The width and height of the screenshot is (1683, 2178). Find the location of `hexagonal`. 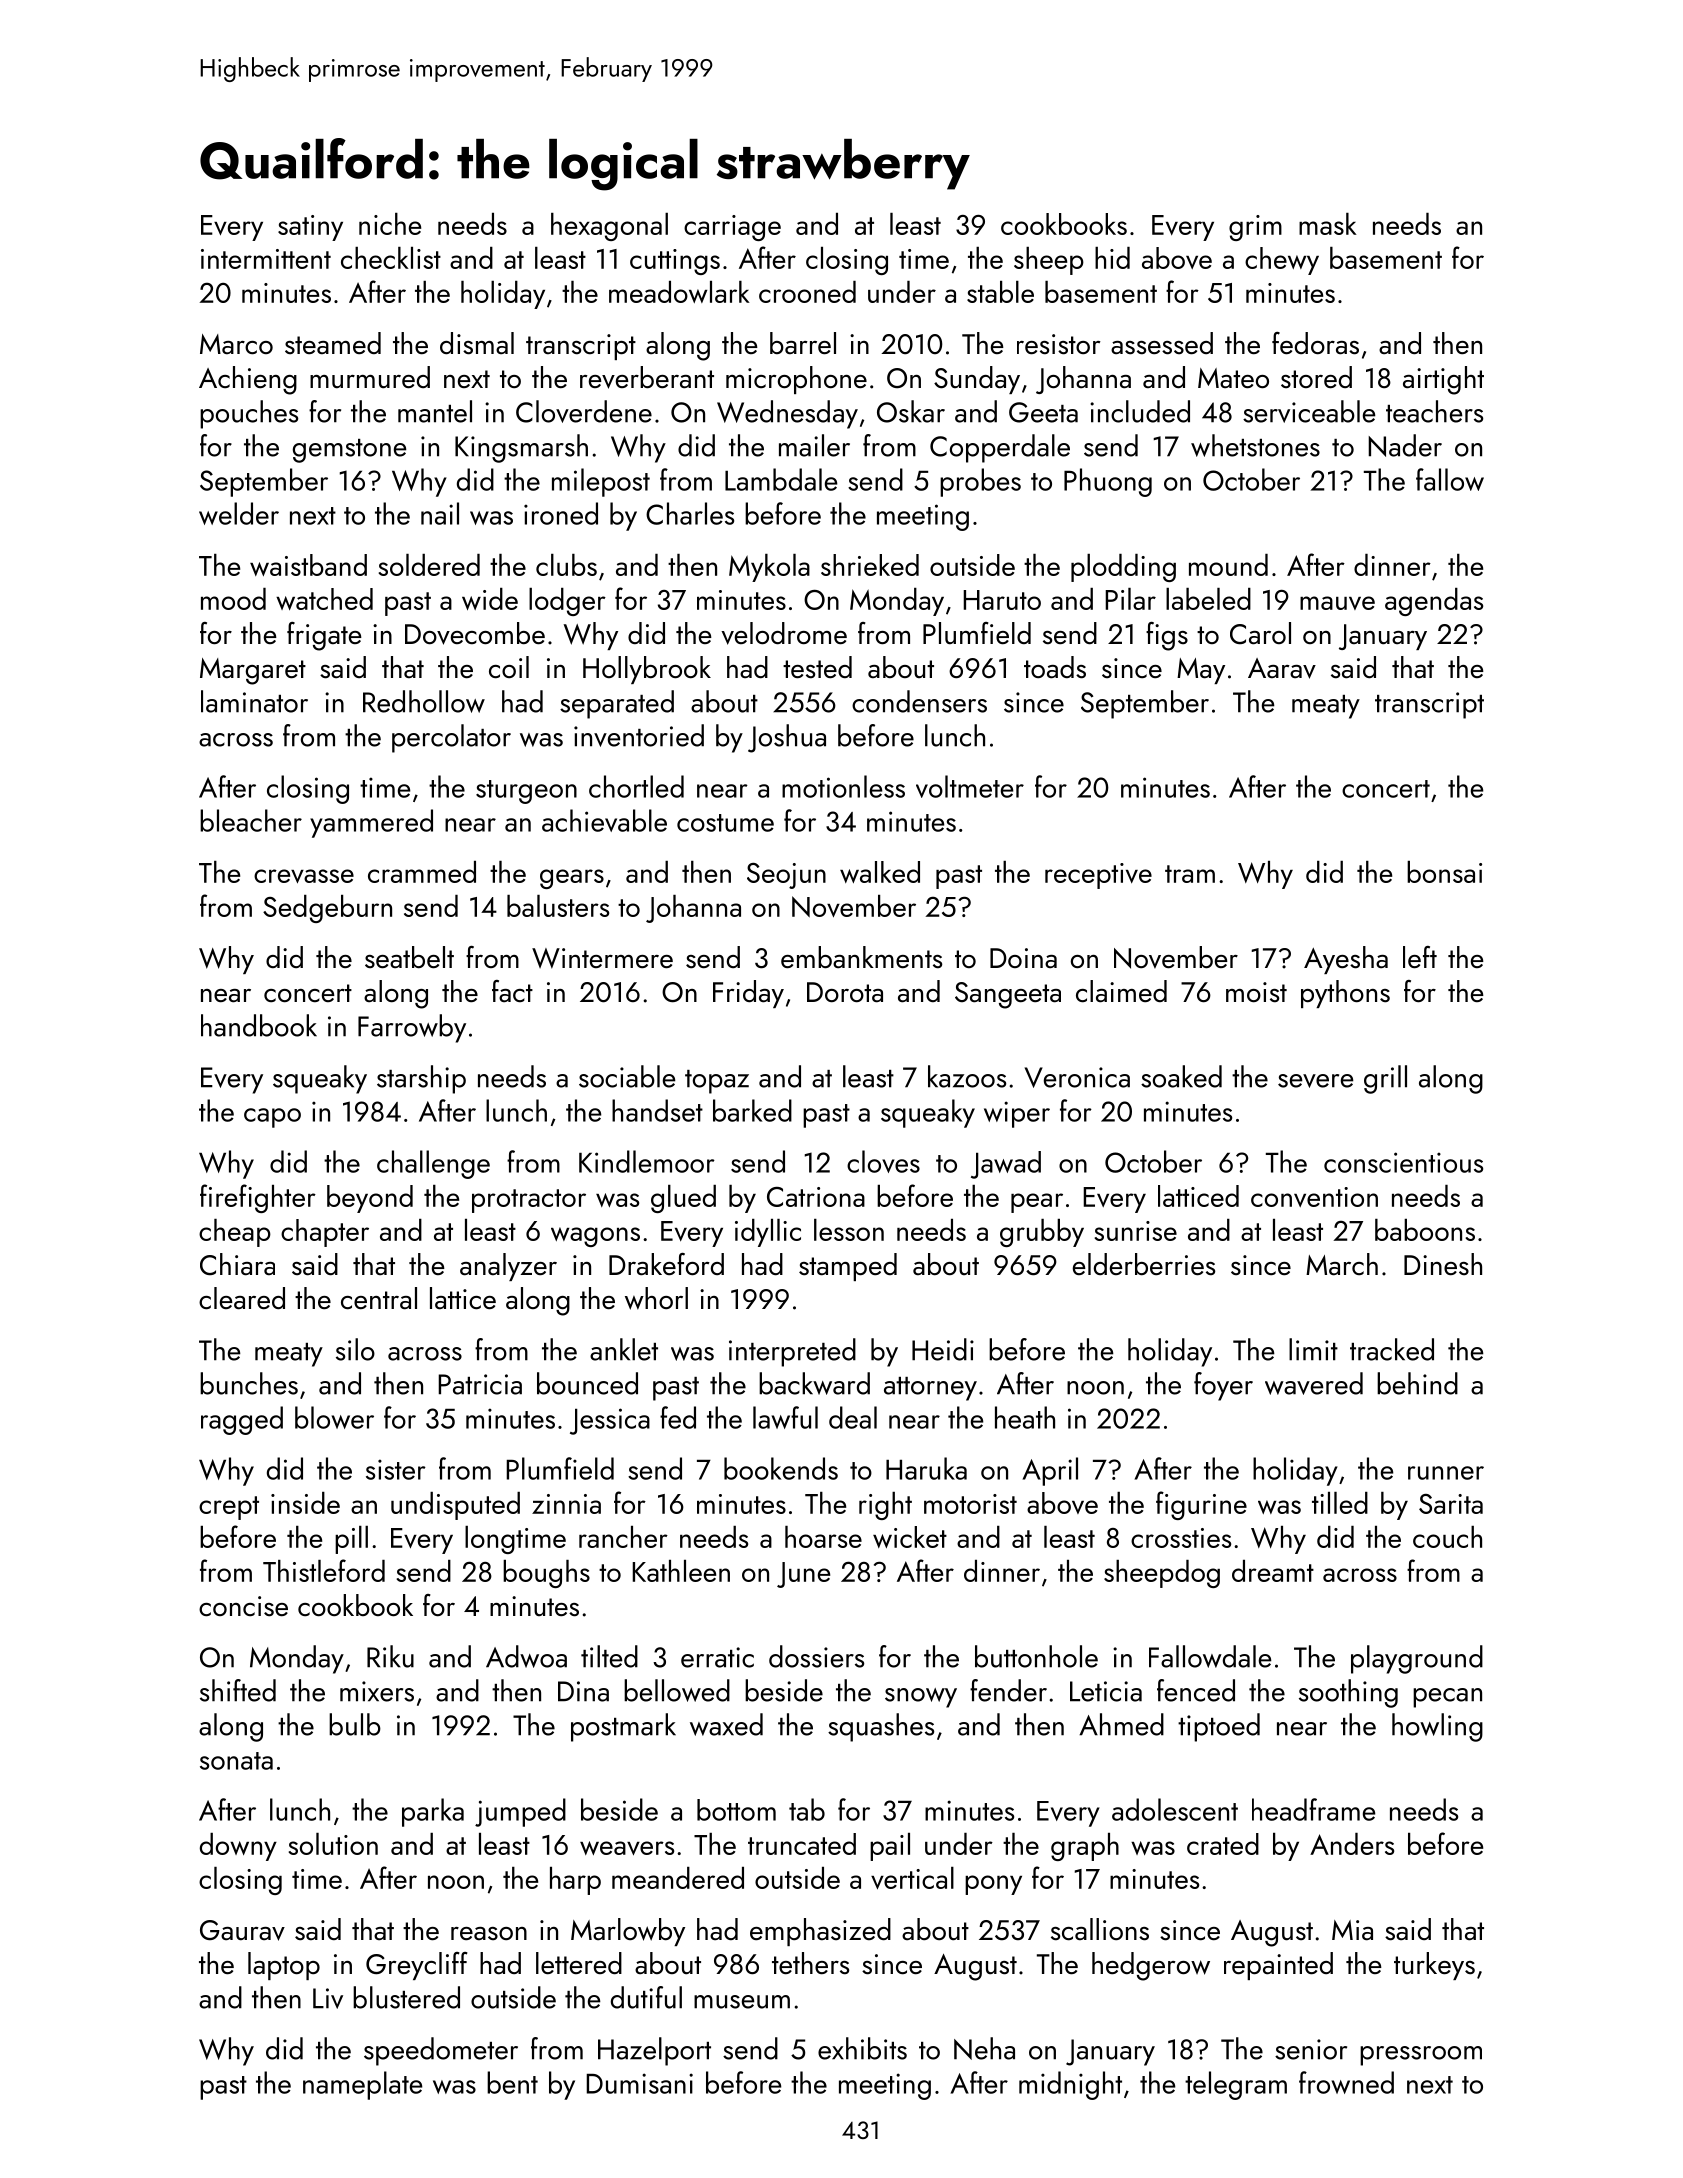

hexagonal is located at coordinates (609, 227).
